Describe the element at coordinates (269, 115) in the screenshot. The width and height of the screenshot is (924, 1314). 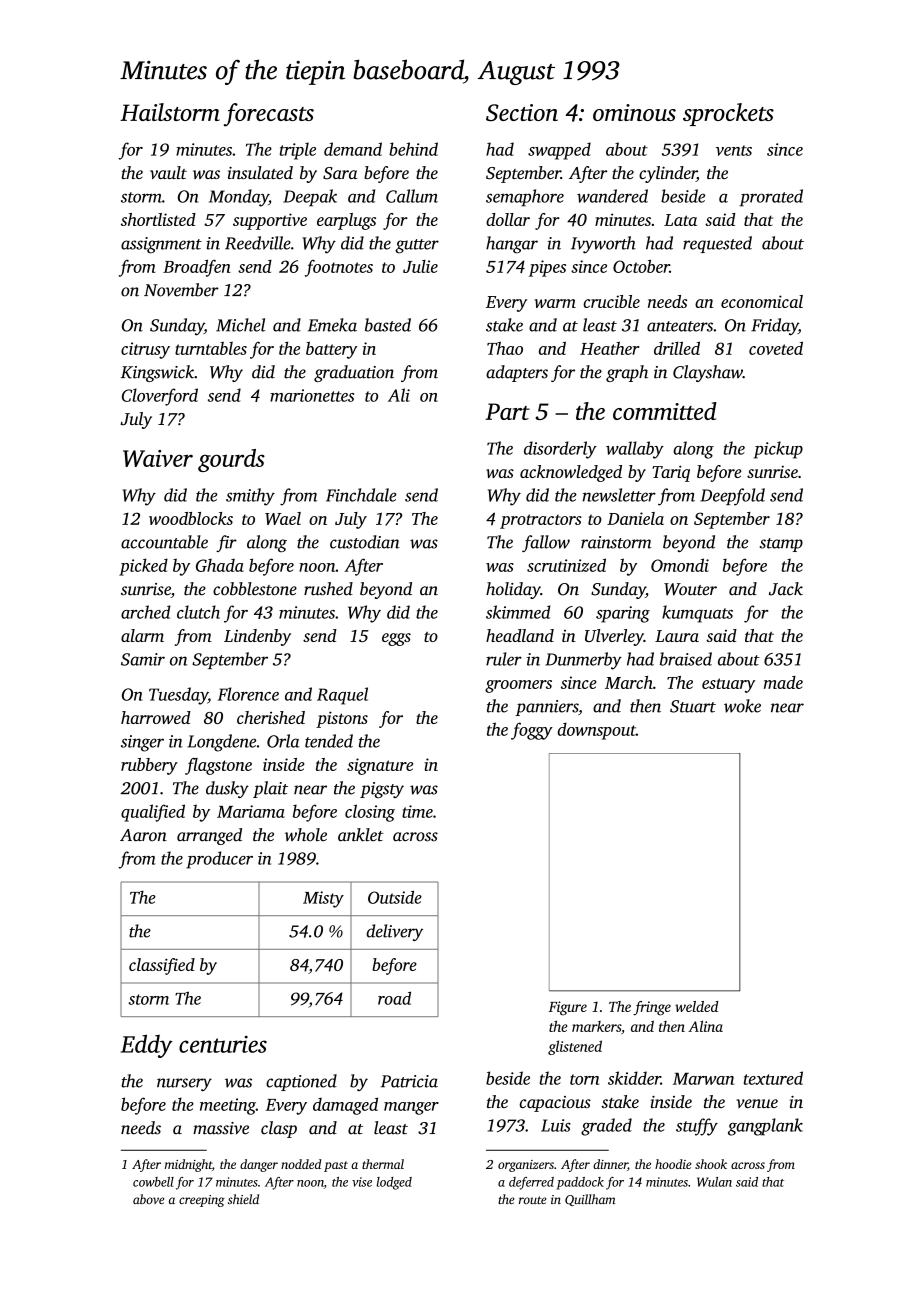
I see `forecasts` at that location.
